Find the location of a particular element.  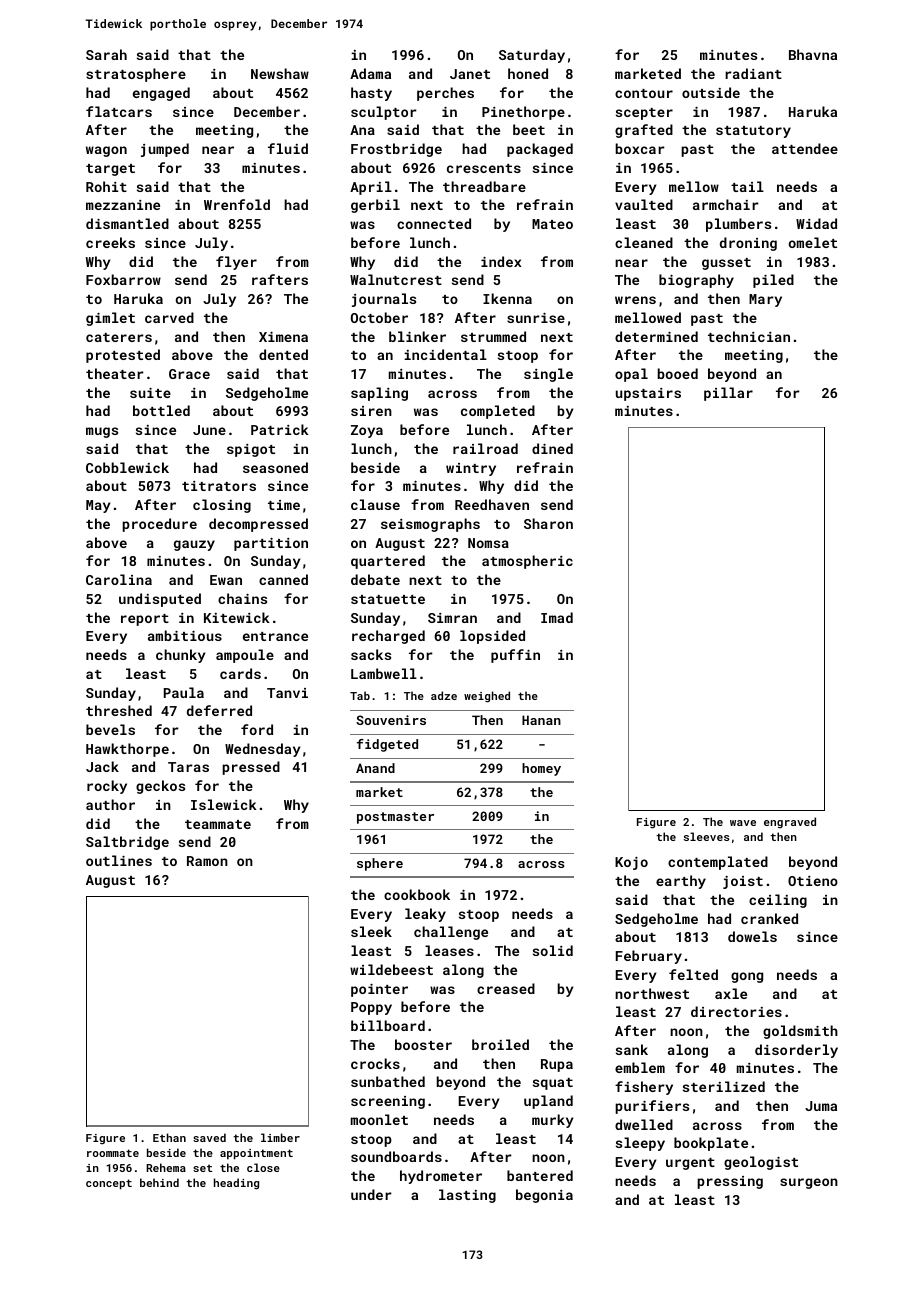

Ethan is located at coordinates (169, 1137).
